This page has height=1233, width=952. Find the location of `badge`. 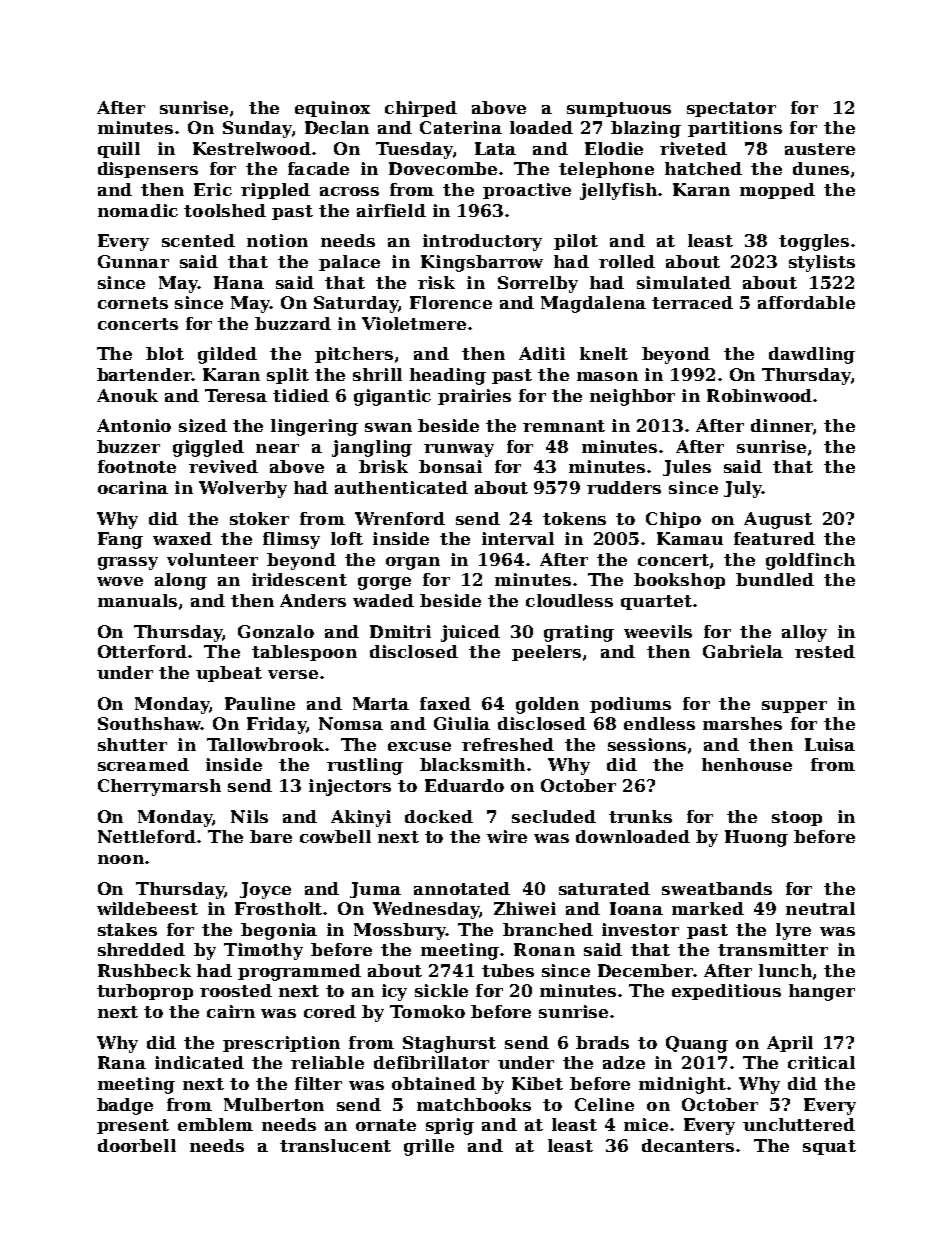

badge is located at coordinates (125, 1106).
